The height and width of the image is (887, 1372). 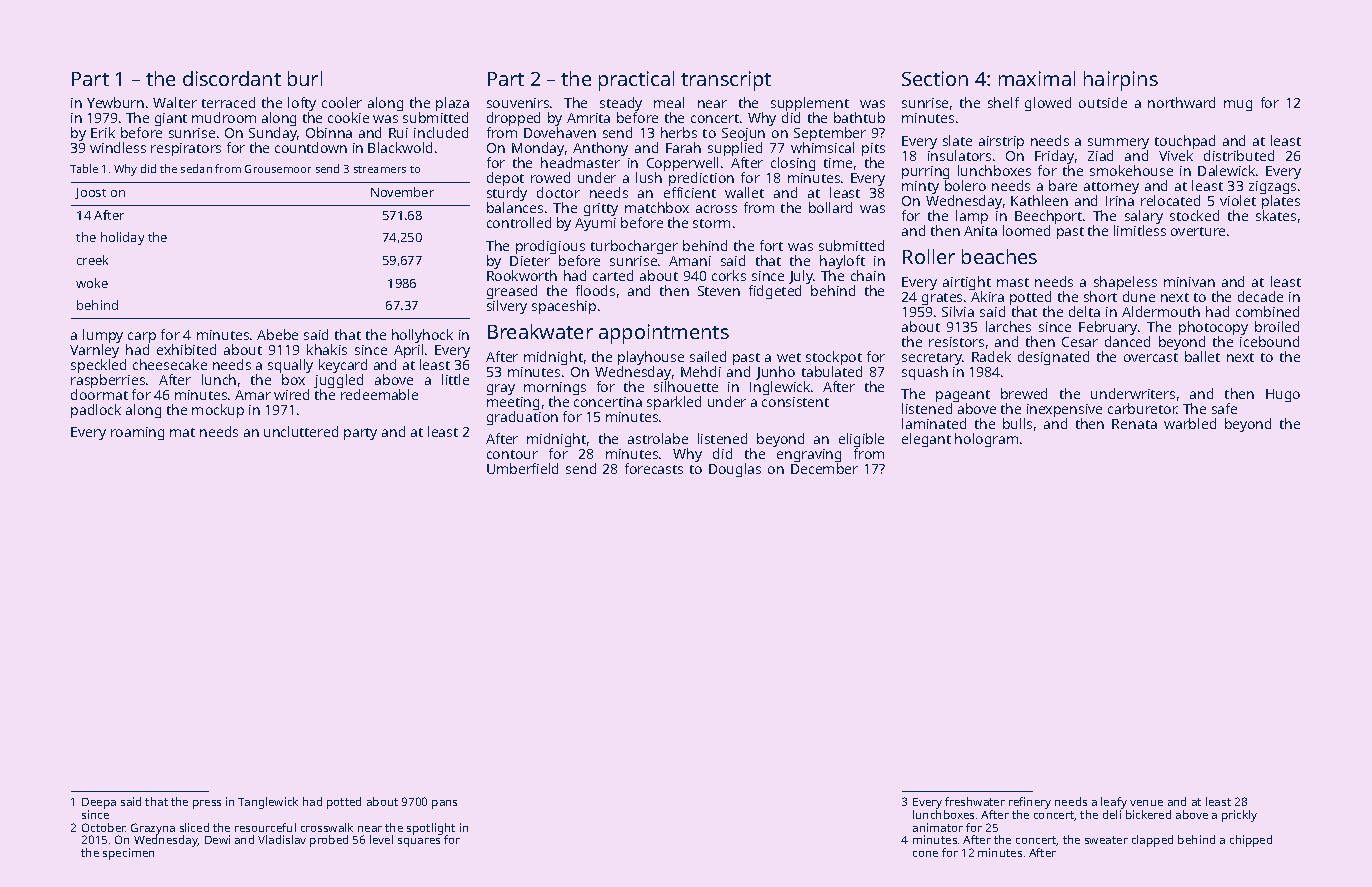 I want to click on specimen, so click(x=128, y=854).
